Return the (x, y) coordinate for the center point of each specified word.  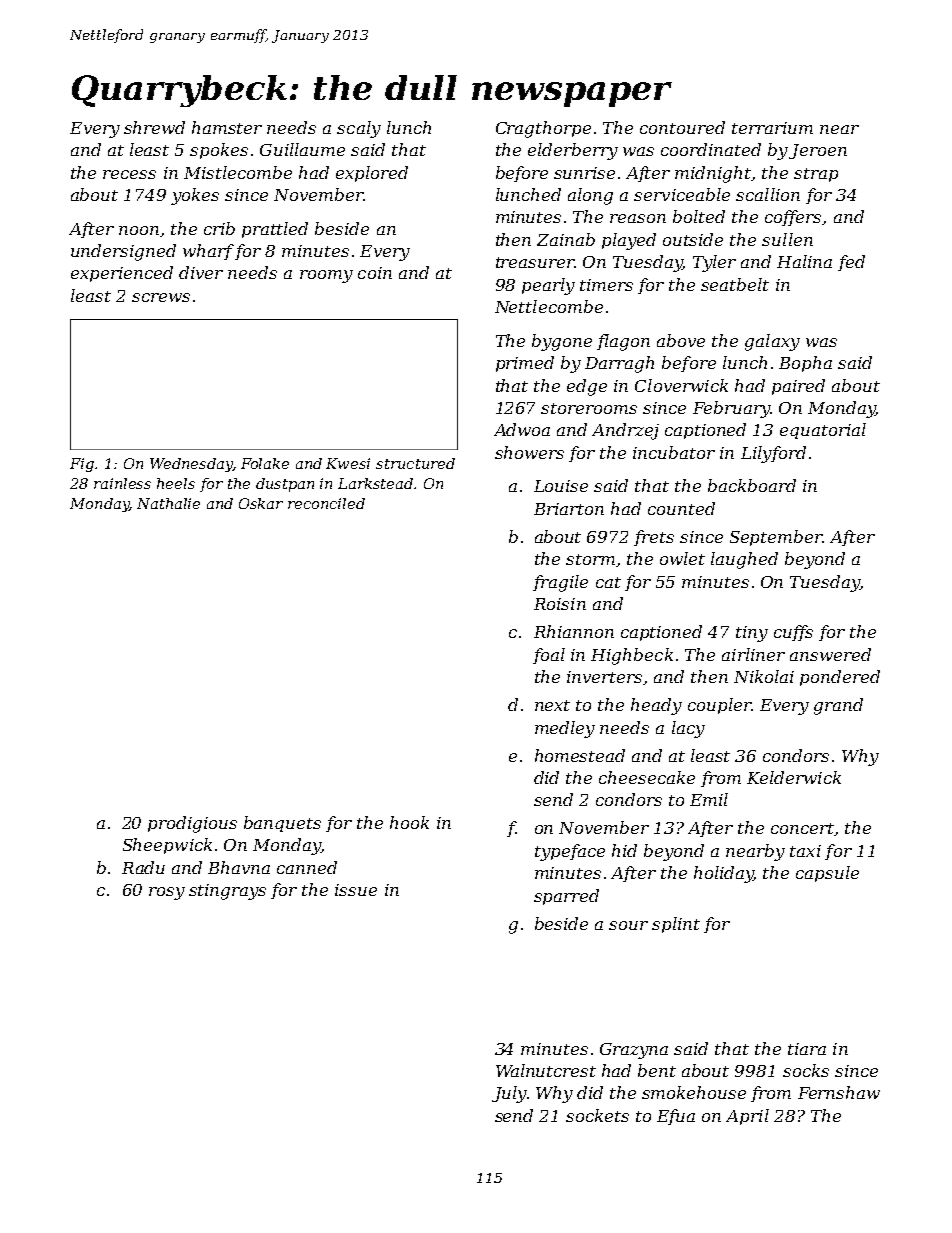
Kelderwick (794, 777)
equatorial (823, 431)
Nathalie (168, 503)
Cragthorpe (543, 129)
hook (409, 822)
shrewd (154, 127)
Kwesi (348, 463)
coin (375, 273)
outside (693, 239)
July (509, 1094)
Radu (143, 867)
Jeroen (818, 151)
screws (161, 297)
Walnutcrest (546, 1070)
